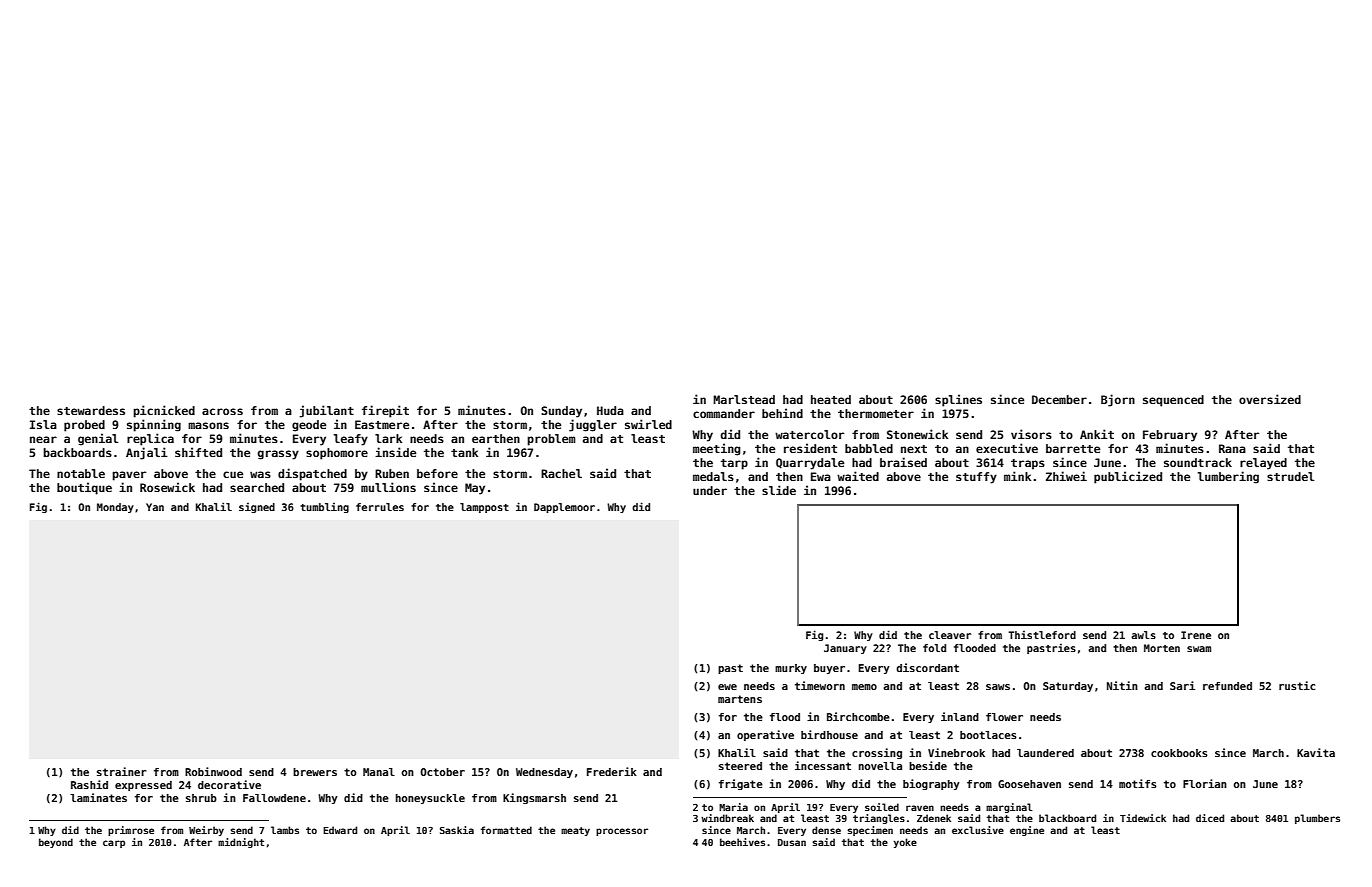 This document has width=1372, height=887. What do you see at coordinates (309, 426) in the document?
I see `geode` at bounding box center [309, 426].
